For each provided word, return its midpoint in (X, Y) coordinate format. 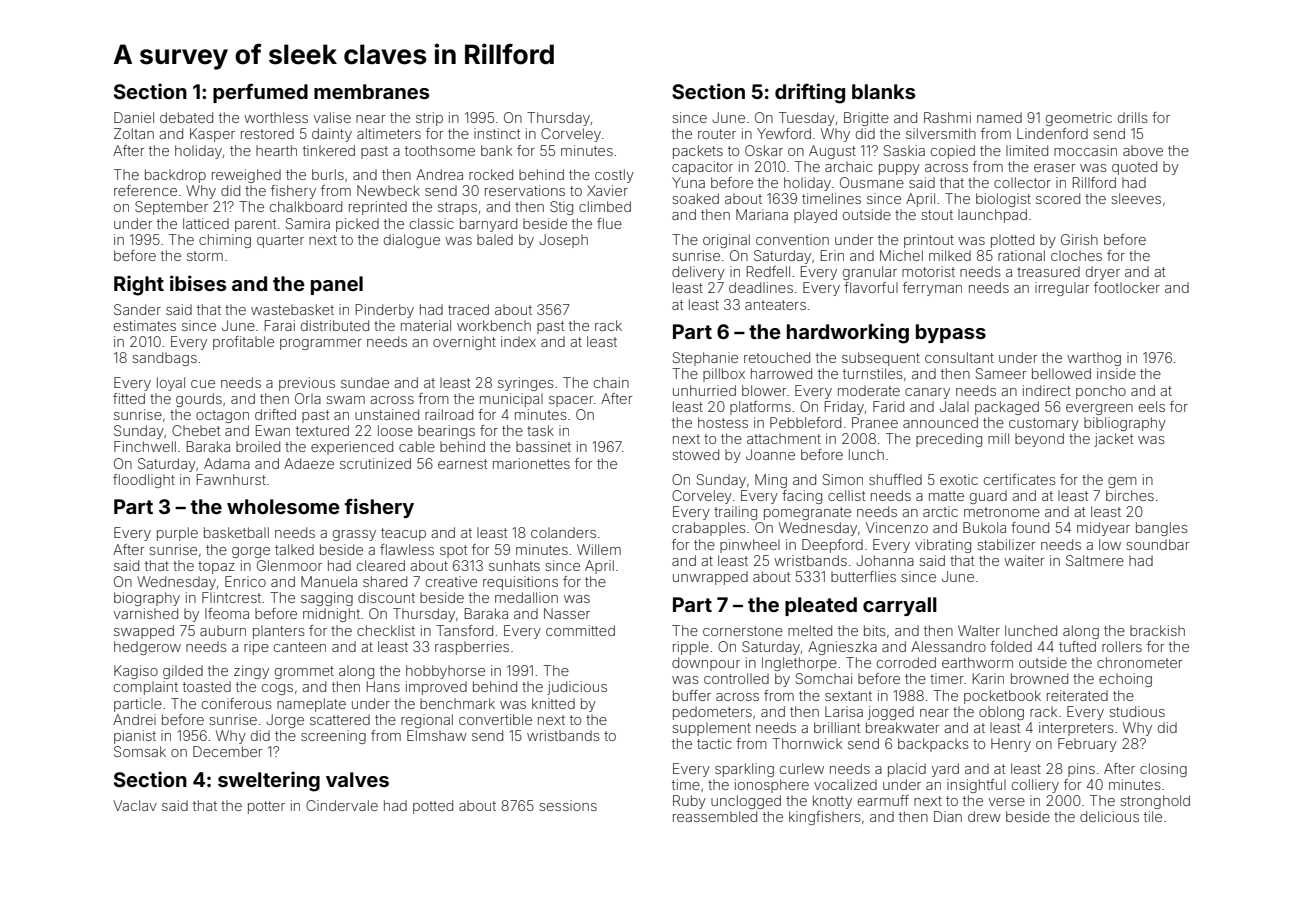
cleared (381, 565)
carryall (900, 606)
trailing (735, 513)
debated (186, 117)
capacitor (702, 168)
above (1143, 150)
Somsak (140, 751)
